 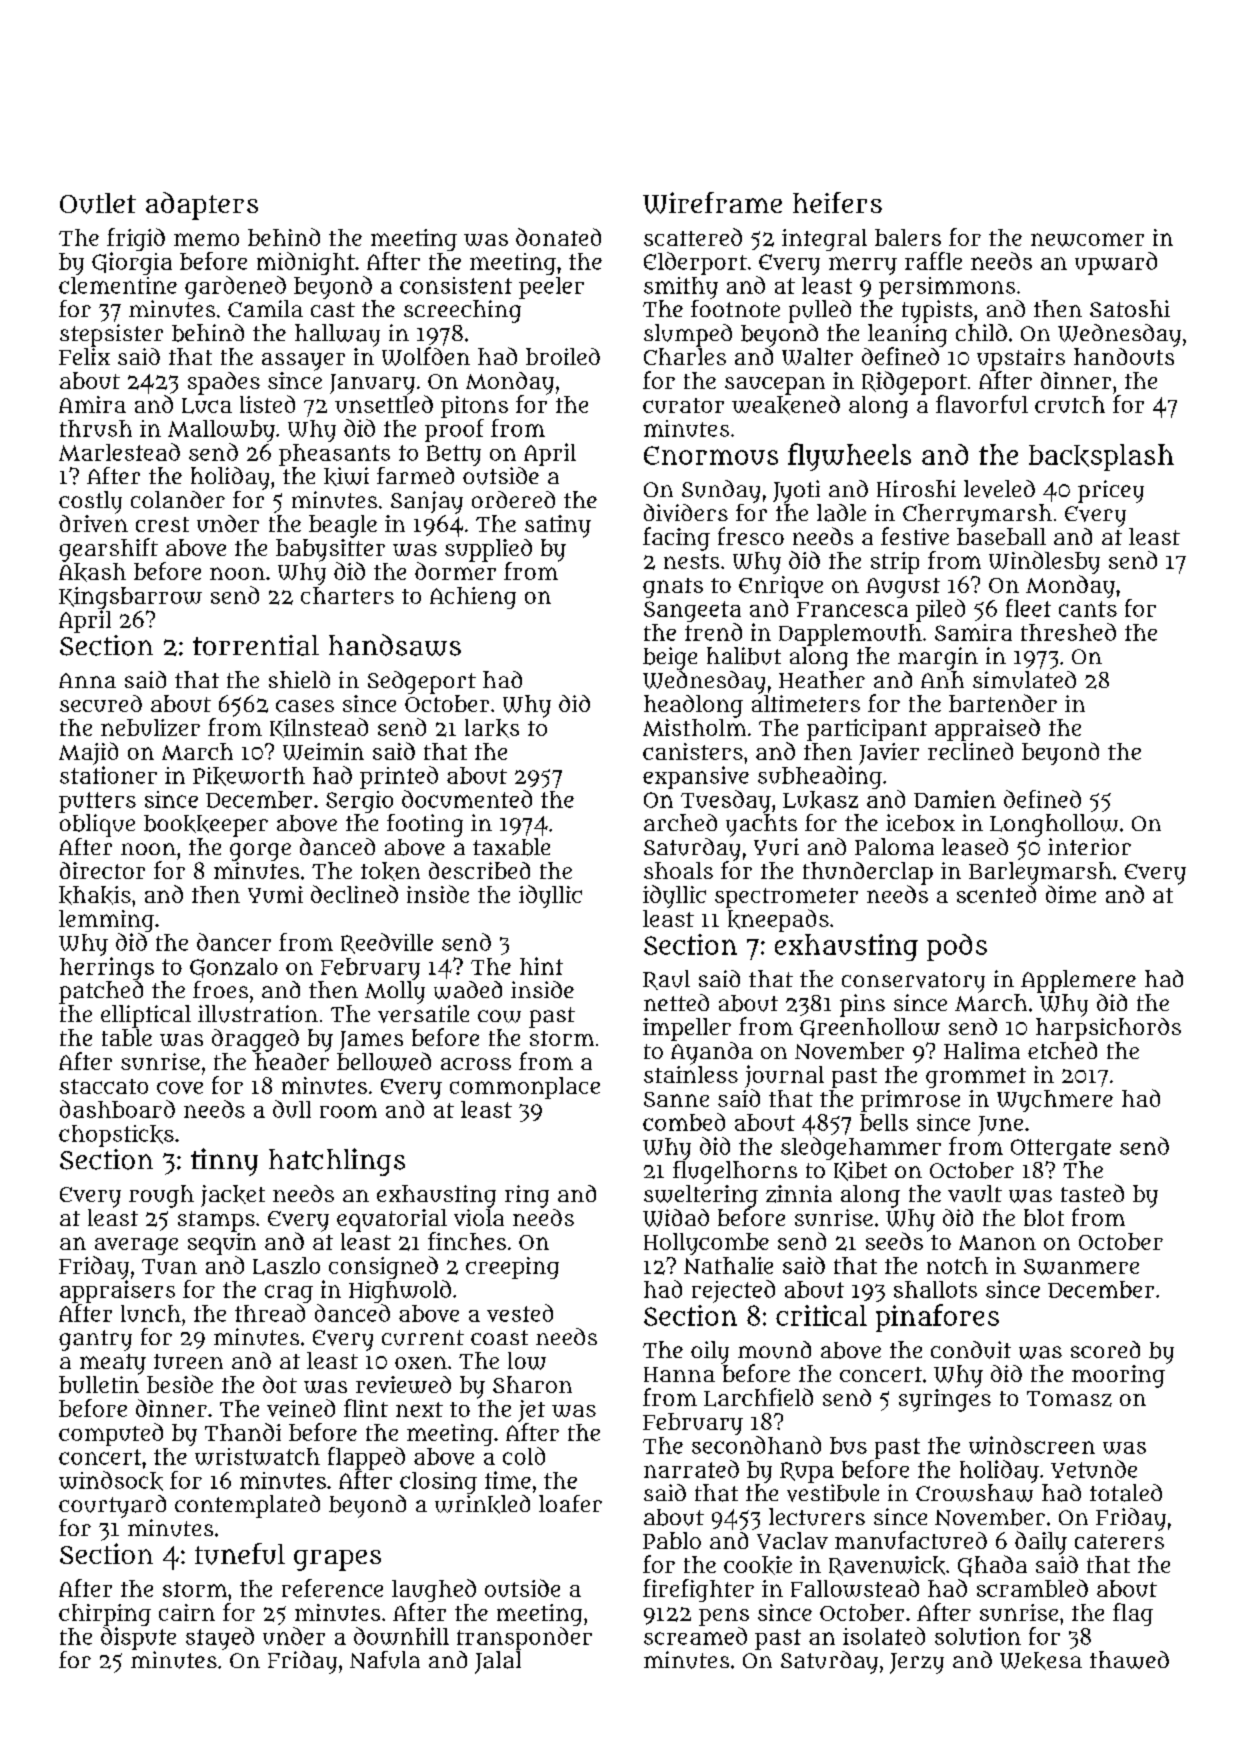 I want to click on Damien, so click(x=955, y=799).
